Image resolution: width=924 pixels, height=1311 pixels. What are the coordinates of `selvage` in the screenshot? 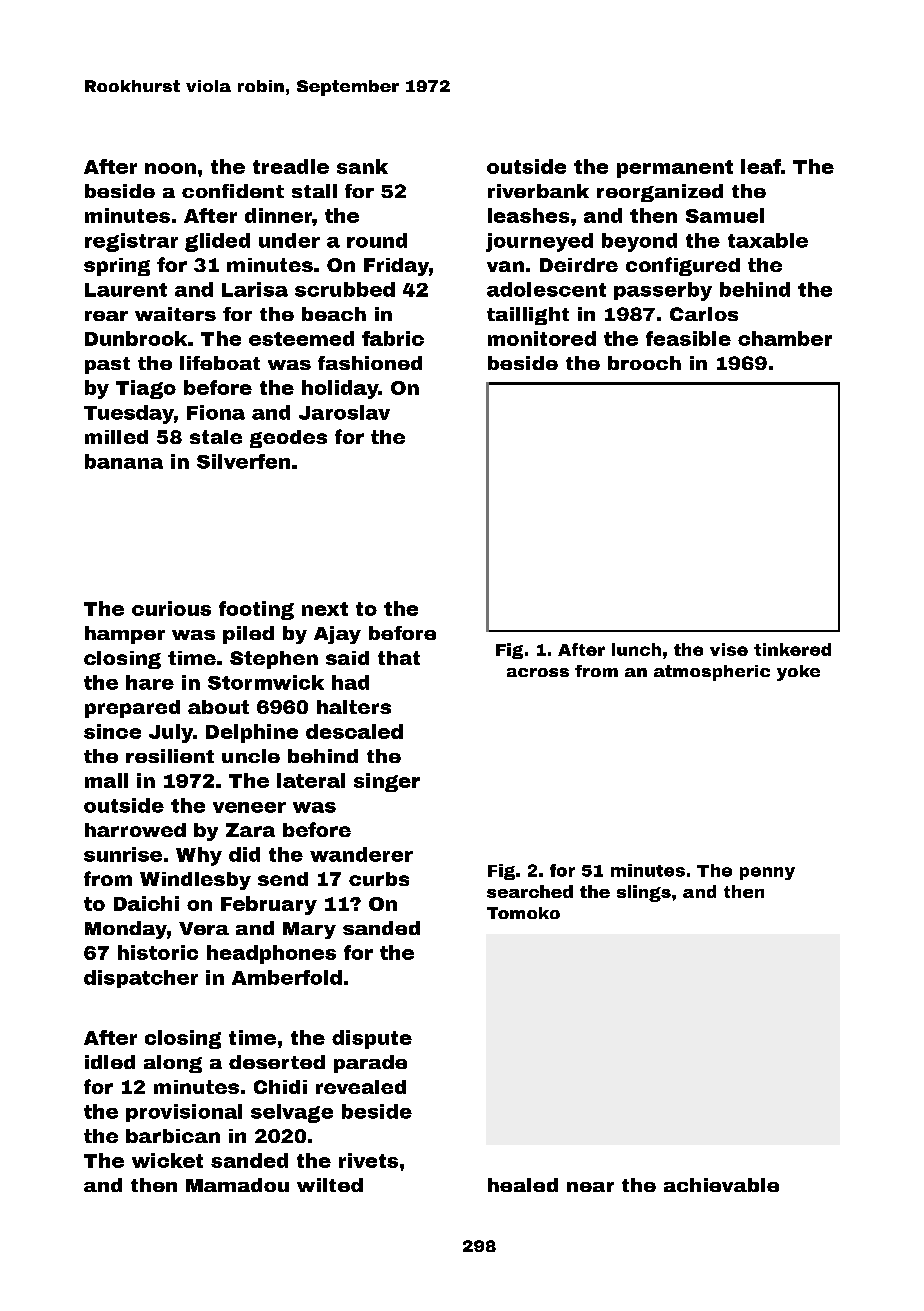 It's located at (292, 1113).
